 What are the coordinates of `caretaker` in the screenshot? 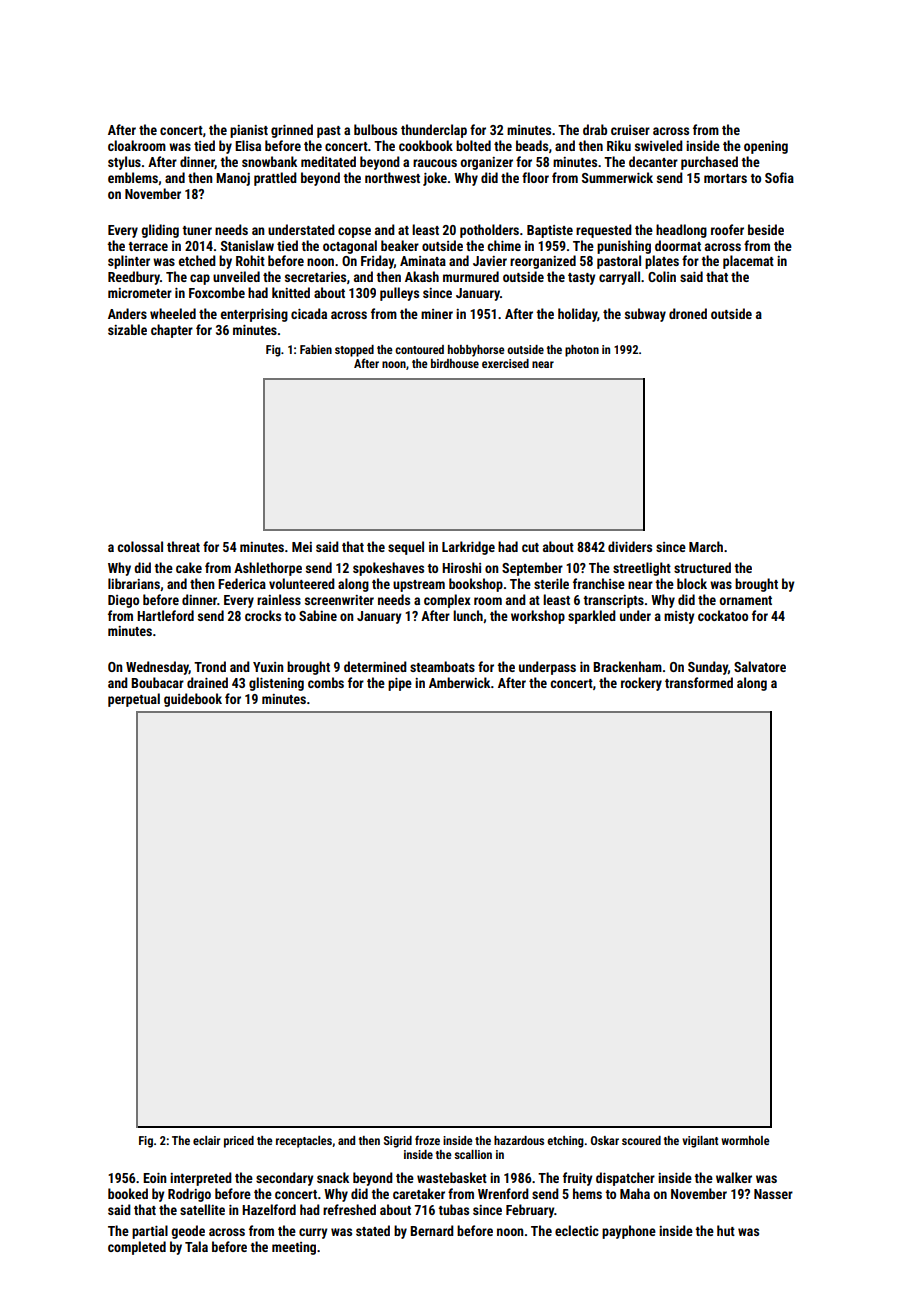 It's located at (419, 1193).
